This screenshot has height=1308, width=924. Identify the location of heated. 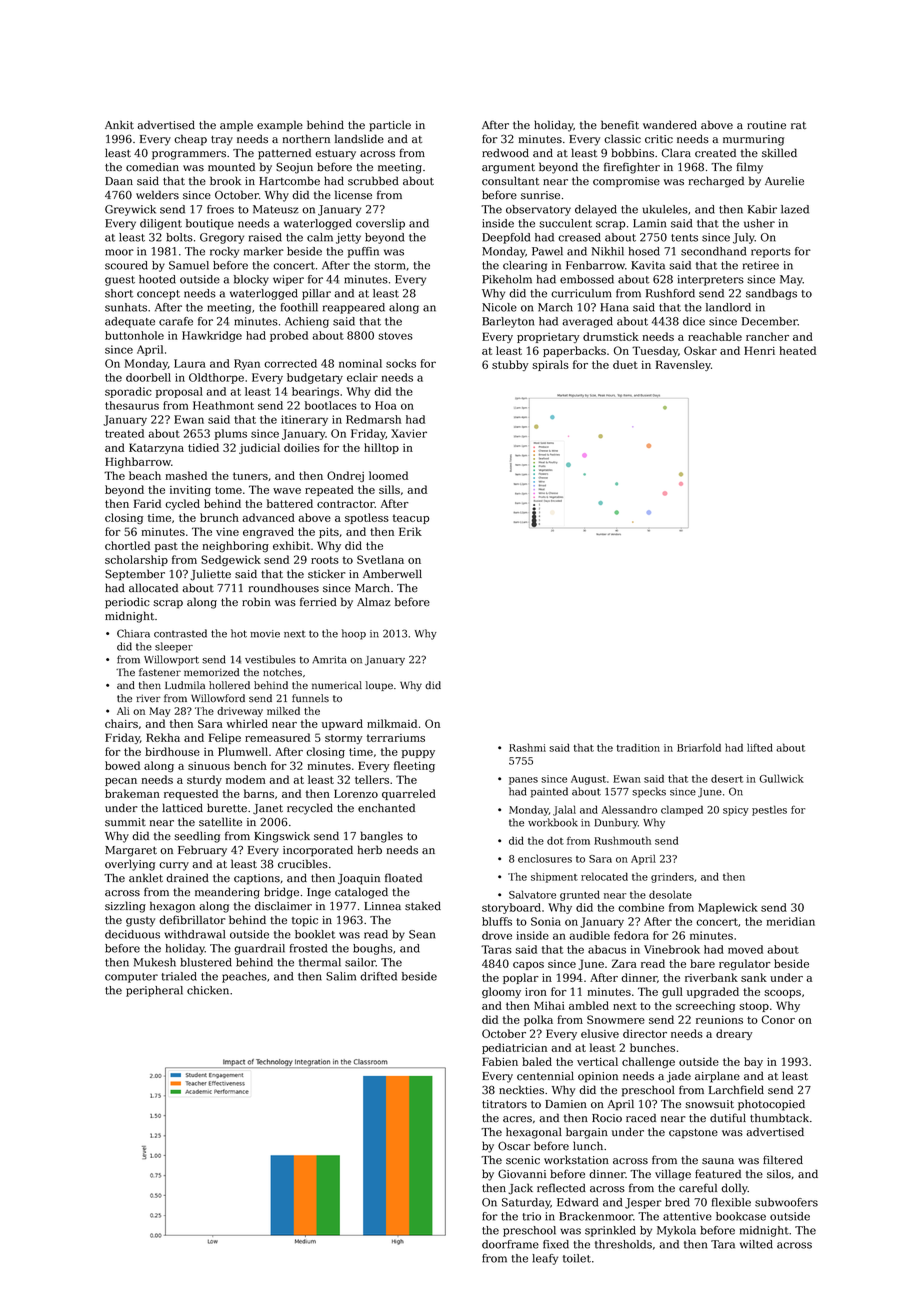
(798, 350).
